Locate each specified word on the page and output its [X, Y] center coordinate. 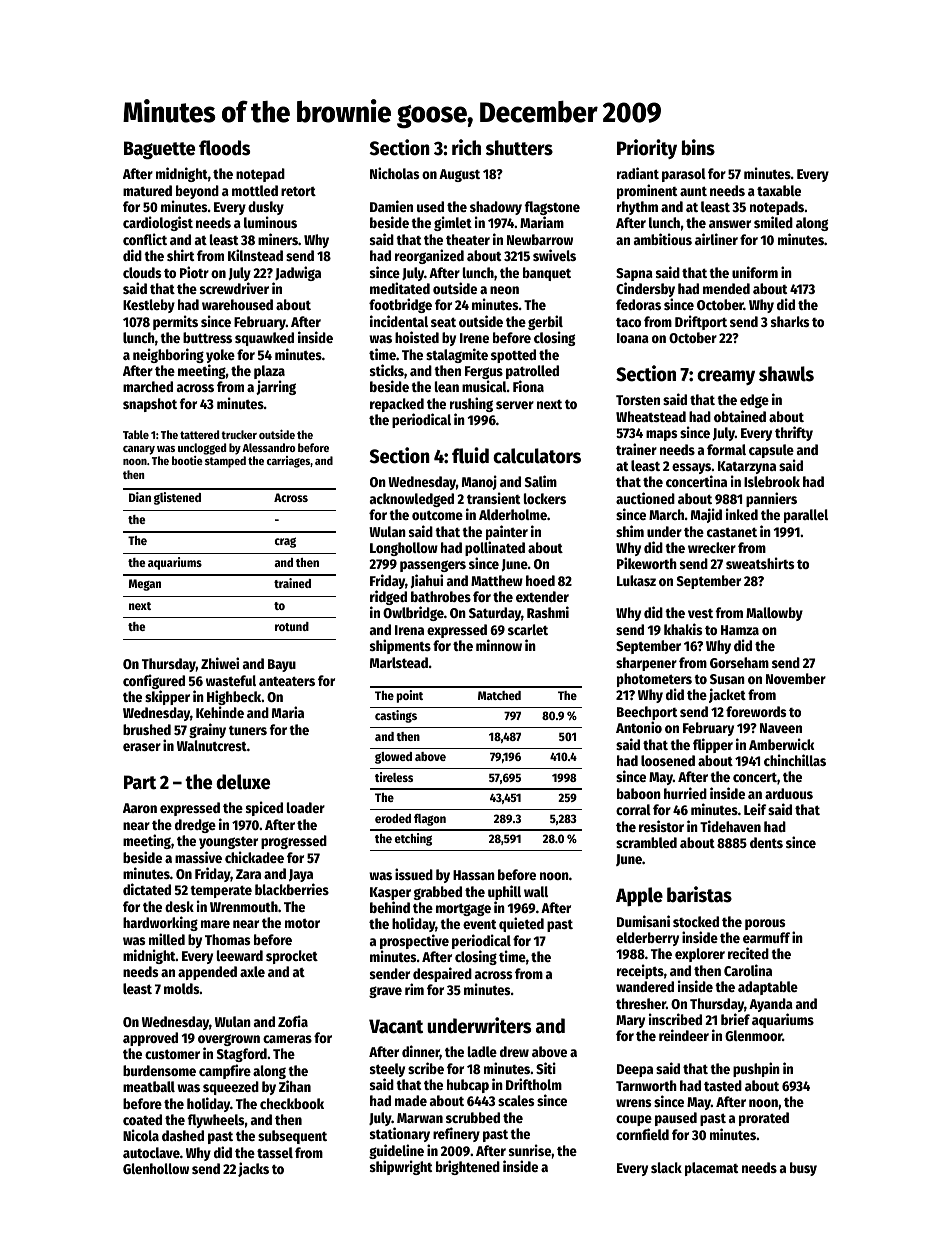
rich [466, 147]
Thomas [227, 939]
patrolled [532, 372]
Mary [630, 1021]
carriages [288, 462]
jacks [253, 1169]
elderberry [647, 939]
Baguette [159, 150]
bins [698, 147]
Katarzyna [747, 467]
